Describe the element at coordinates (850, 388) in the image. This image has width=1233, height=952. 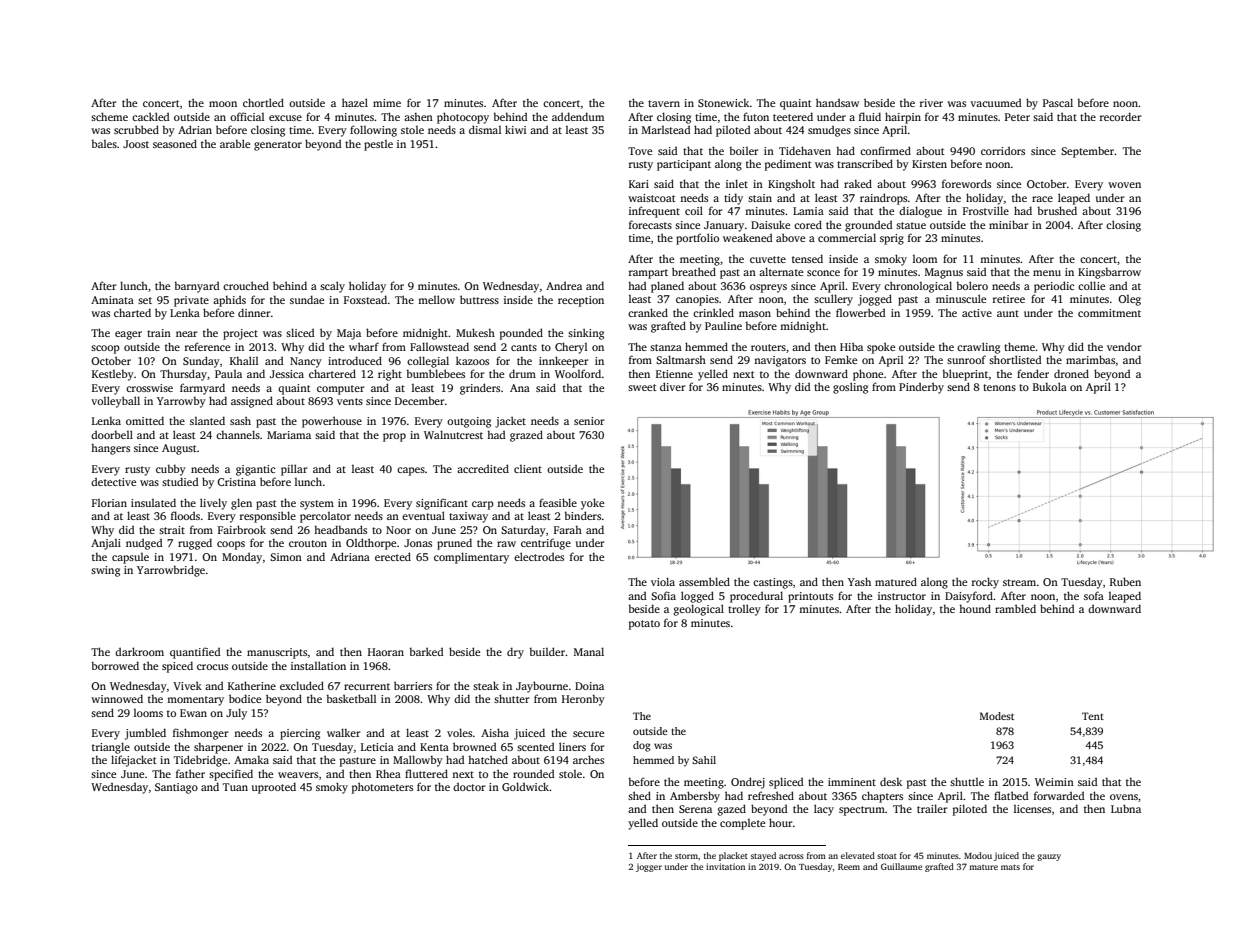
I see `gosling` at that location.
